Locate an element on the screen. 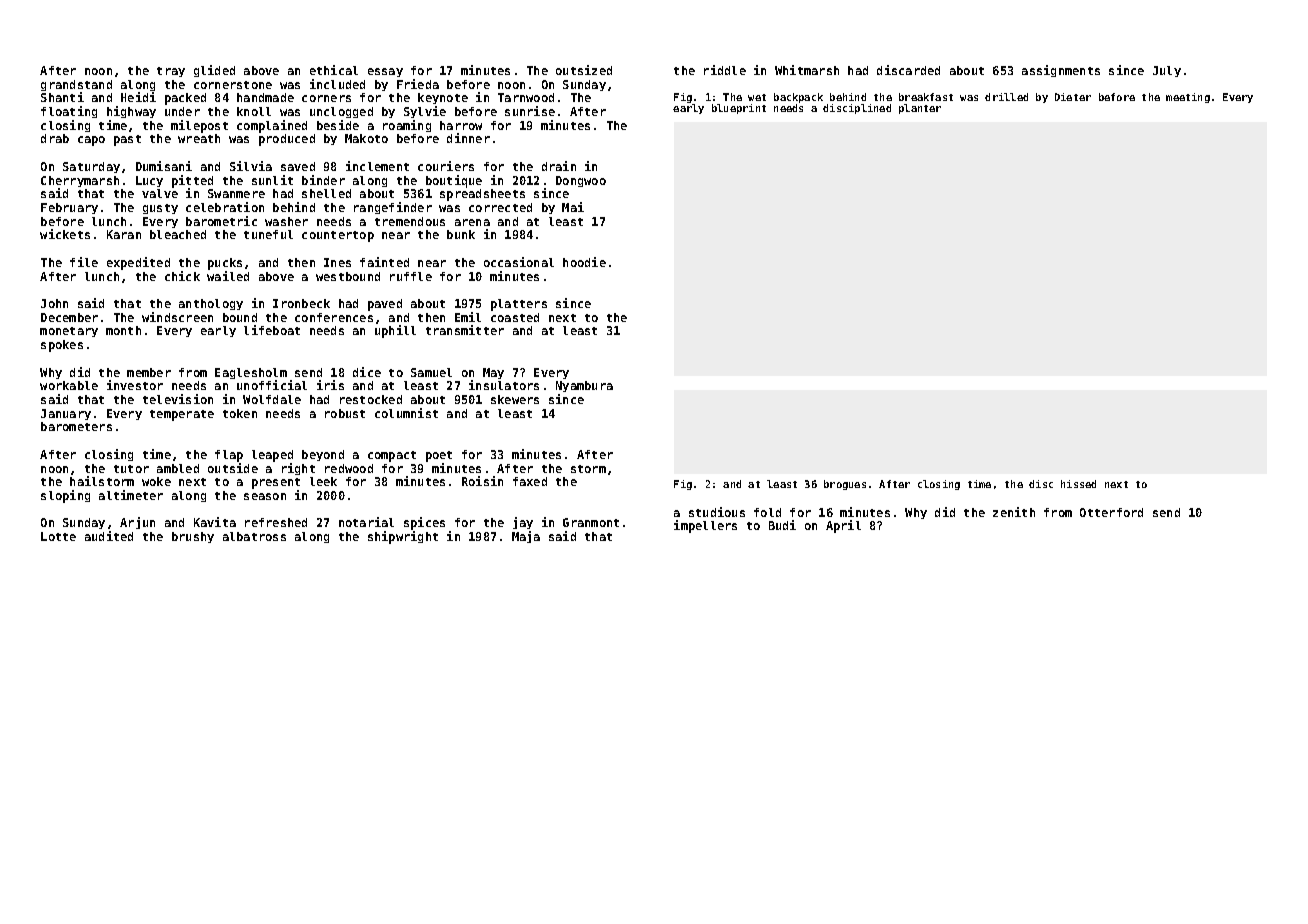 The width and height of the screenshot is (1308, 924). Silvia is located at coordinates (251, 166).
